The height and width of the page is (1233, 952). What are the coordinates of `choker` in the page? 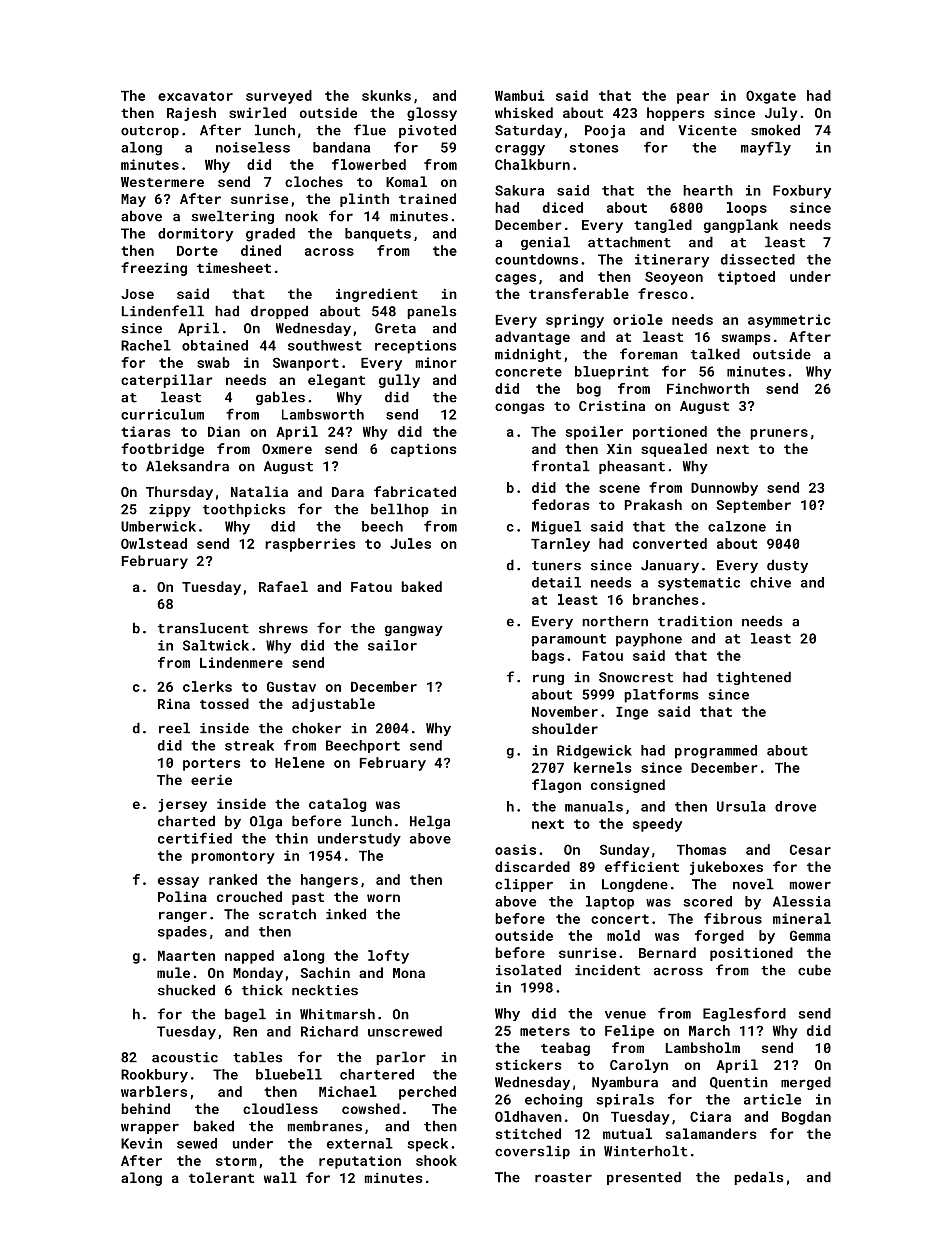 It's located at (316, 728).
